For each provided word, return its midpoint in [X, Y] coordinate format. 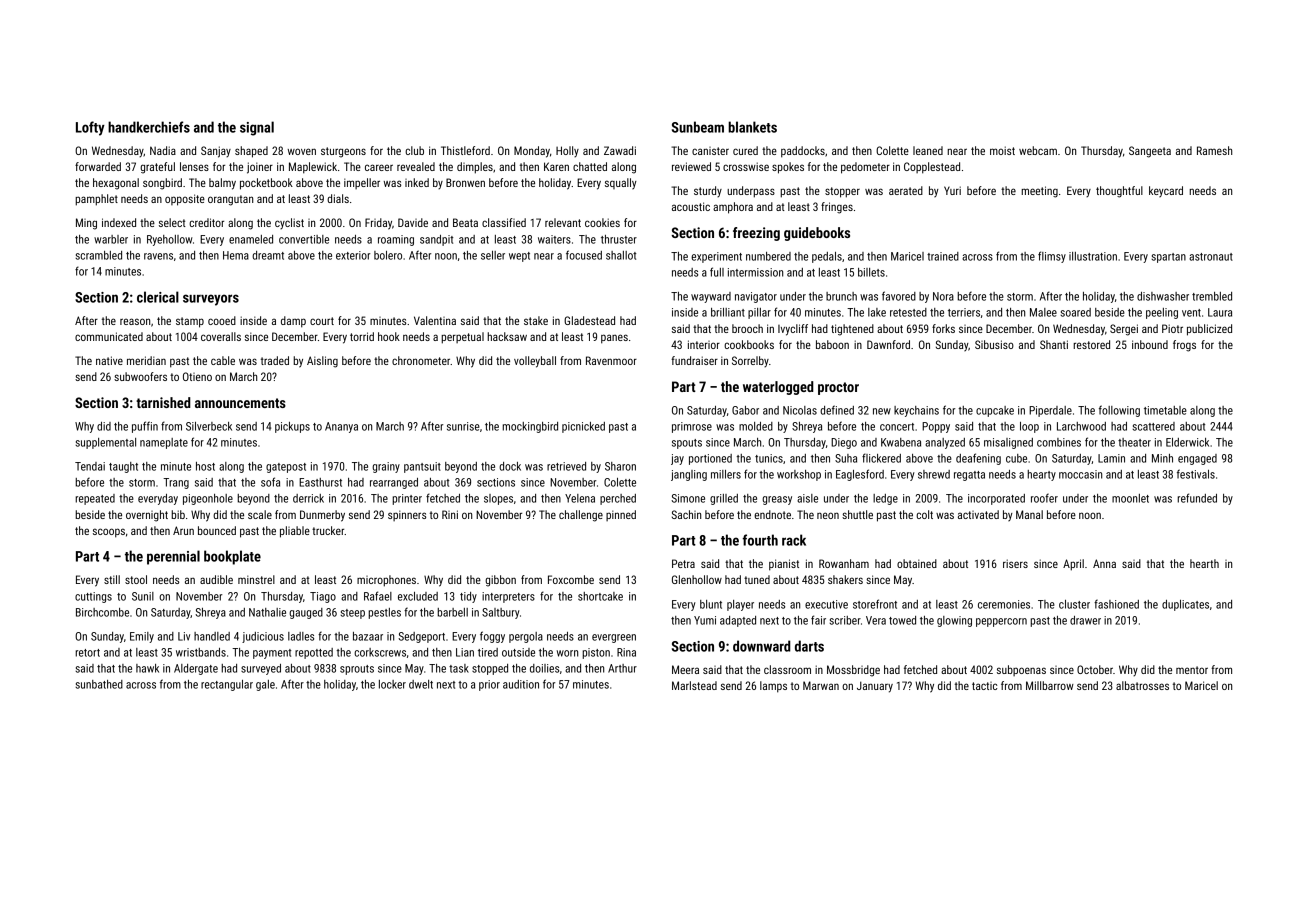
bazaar [368, 636]
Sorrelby [750, 361]
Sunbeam [698, 127]
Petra [683, 563]
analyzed [945, 443]
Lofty [90, 128]
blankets [752, 127]
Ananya [341, 427]
